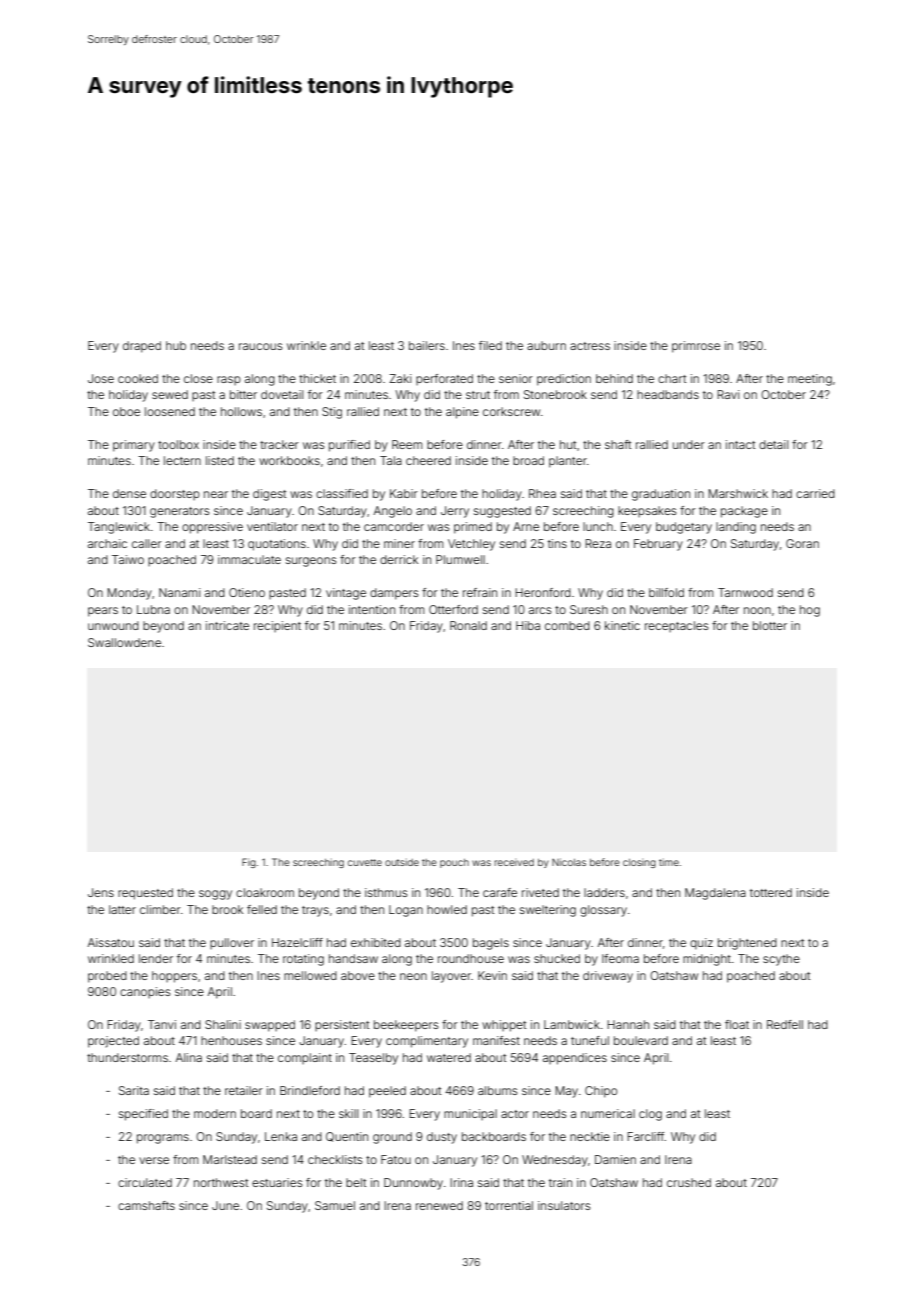 The height and width of the page is (1308, 924). I want to click on Ravi, so click(728, 394).
